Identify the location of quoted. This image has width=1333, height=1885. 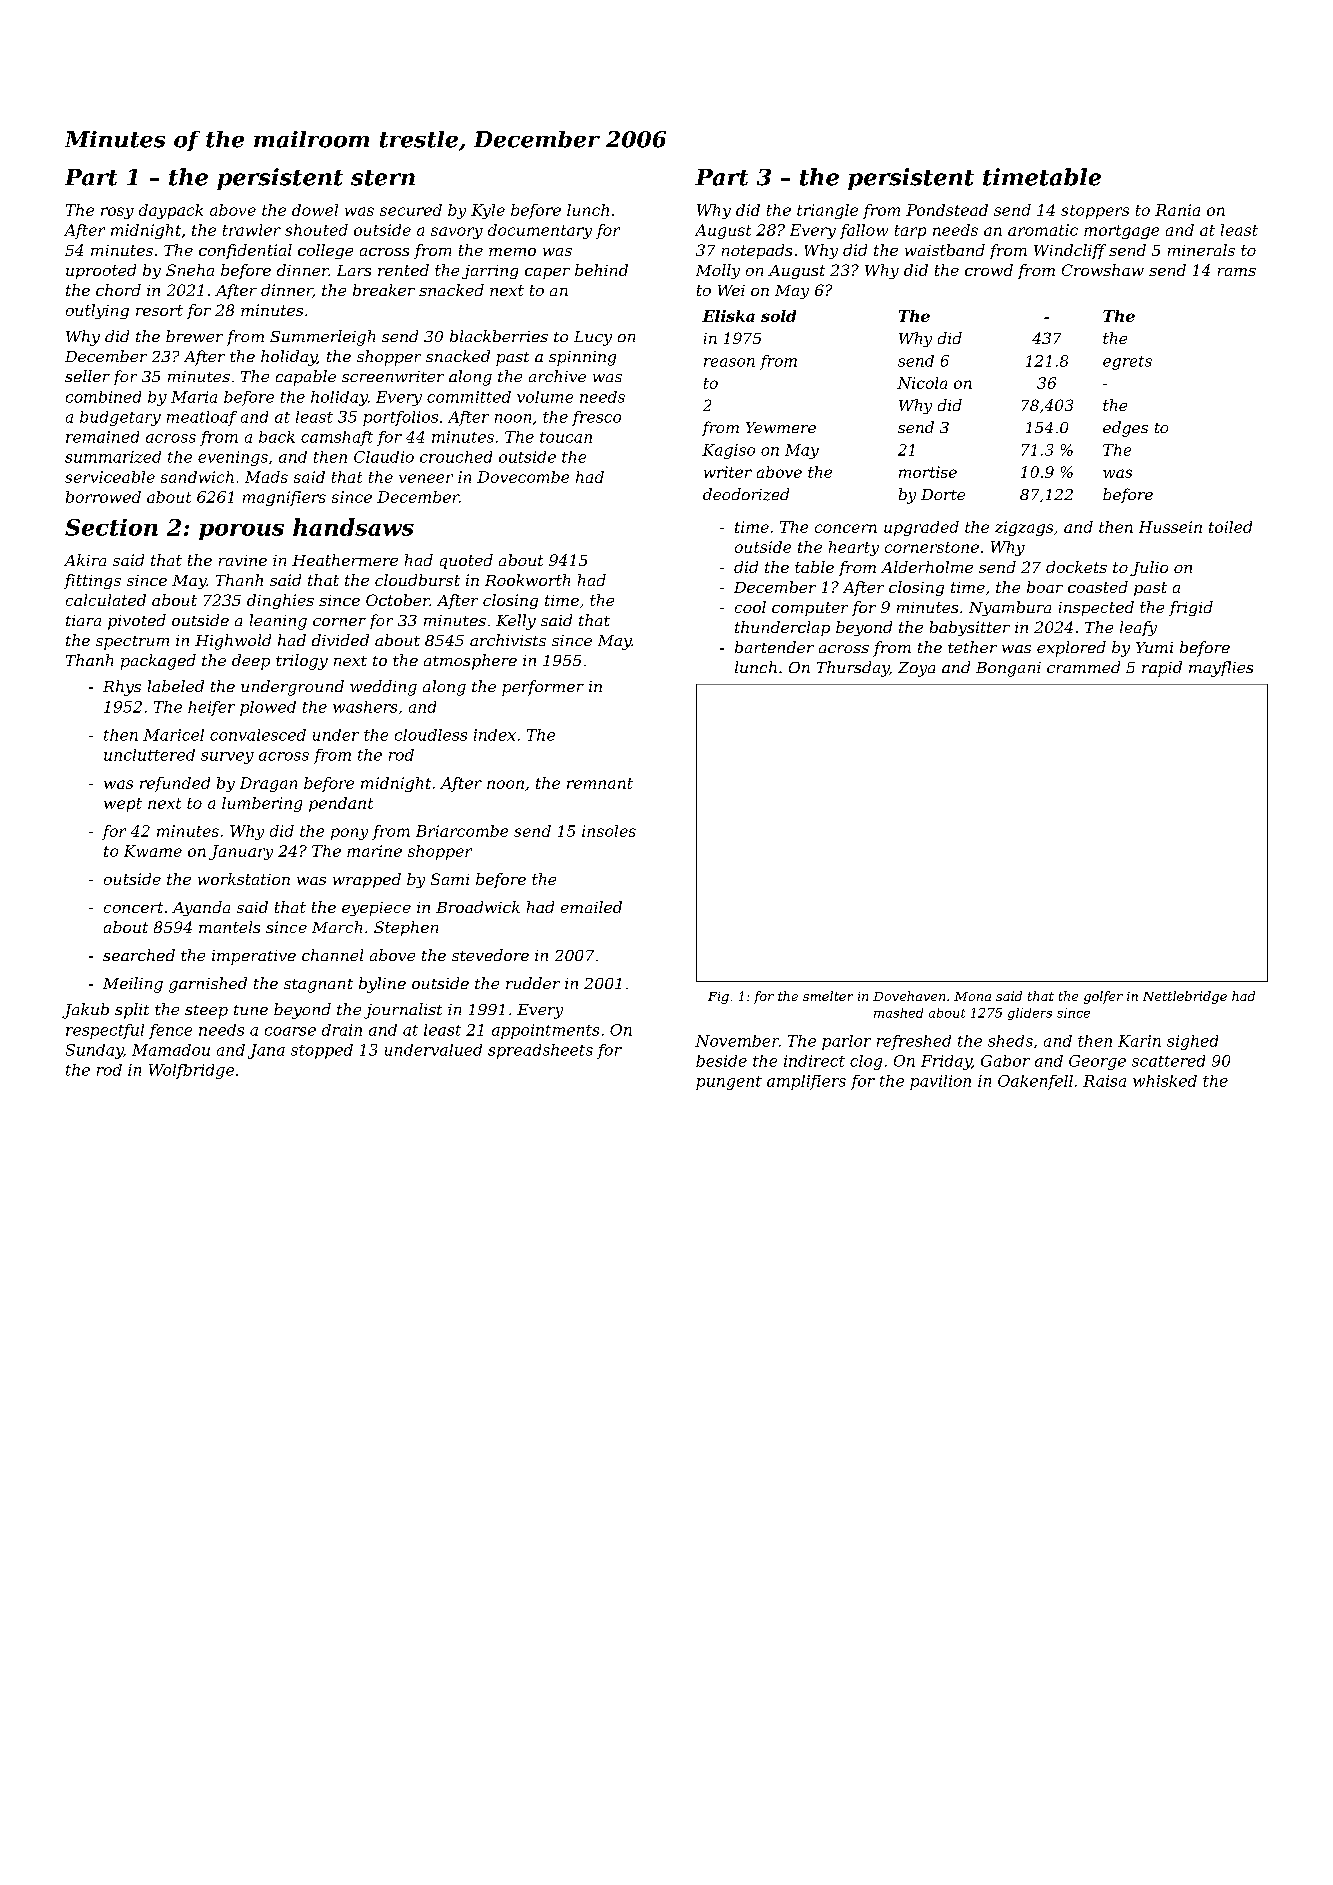
(466, 561).
